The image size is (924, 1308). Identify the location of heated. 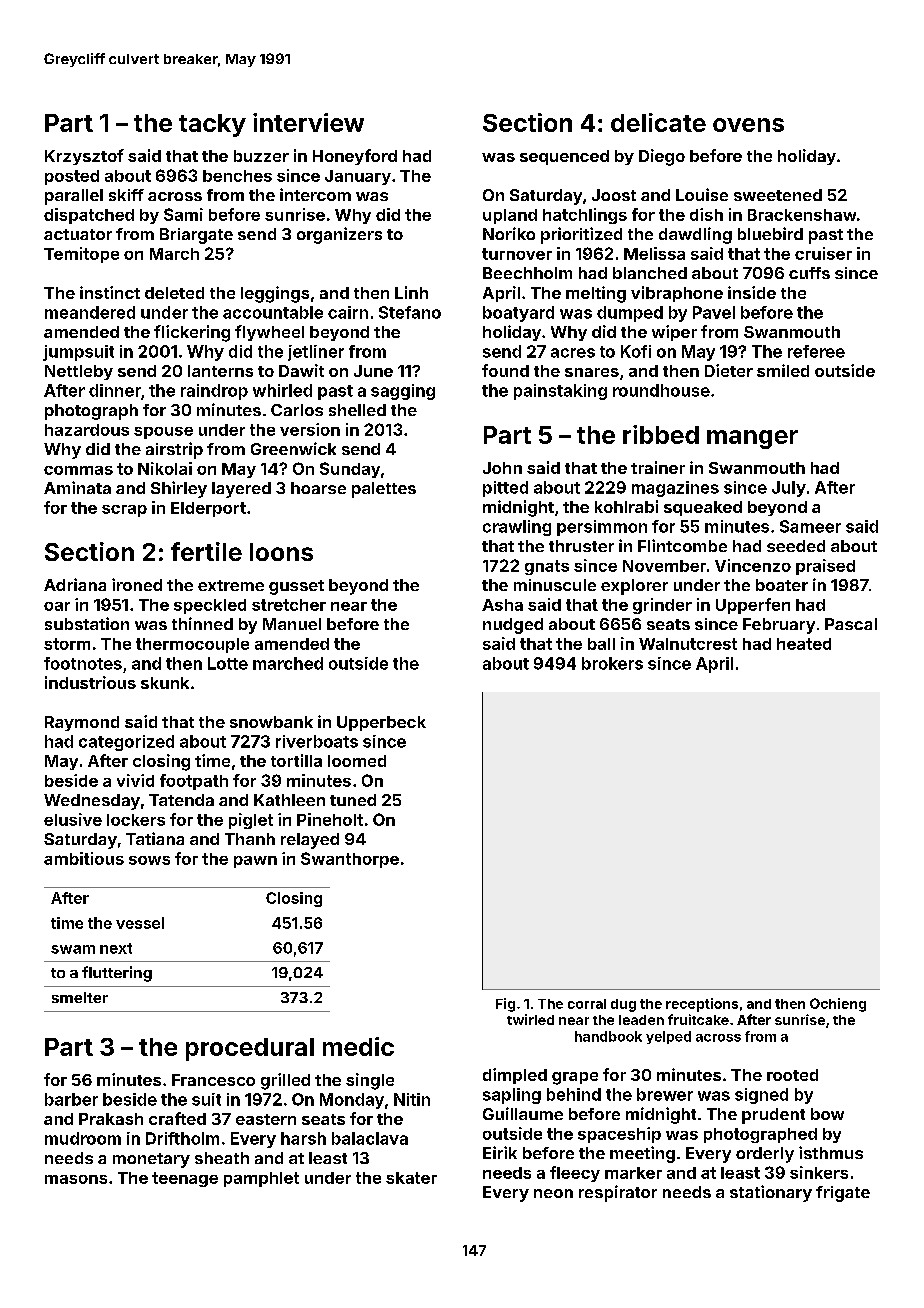
(804, 644).
